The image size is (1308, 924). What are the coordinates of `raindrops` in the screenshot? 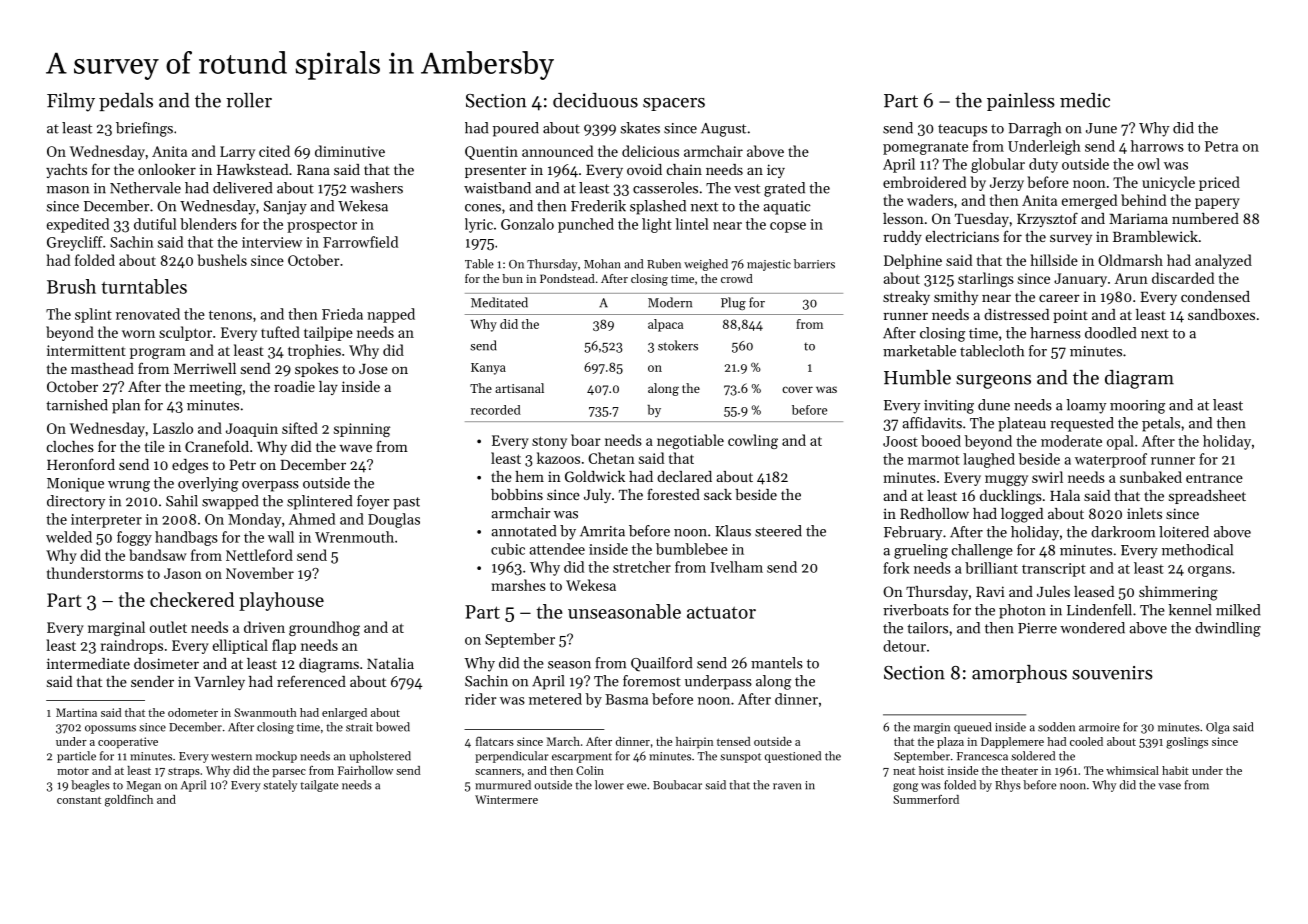 It's located at (132, 646).
